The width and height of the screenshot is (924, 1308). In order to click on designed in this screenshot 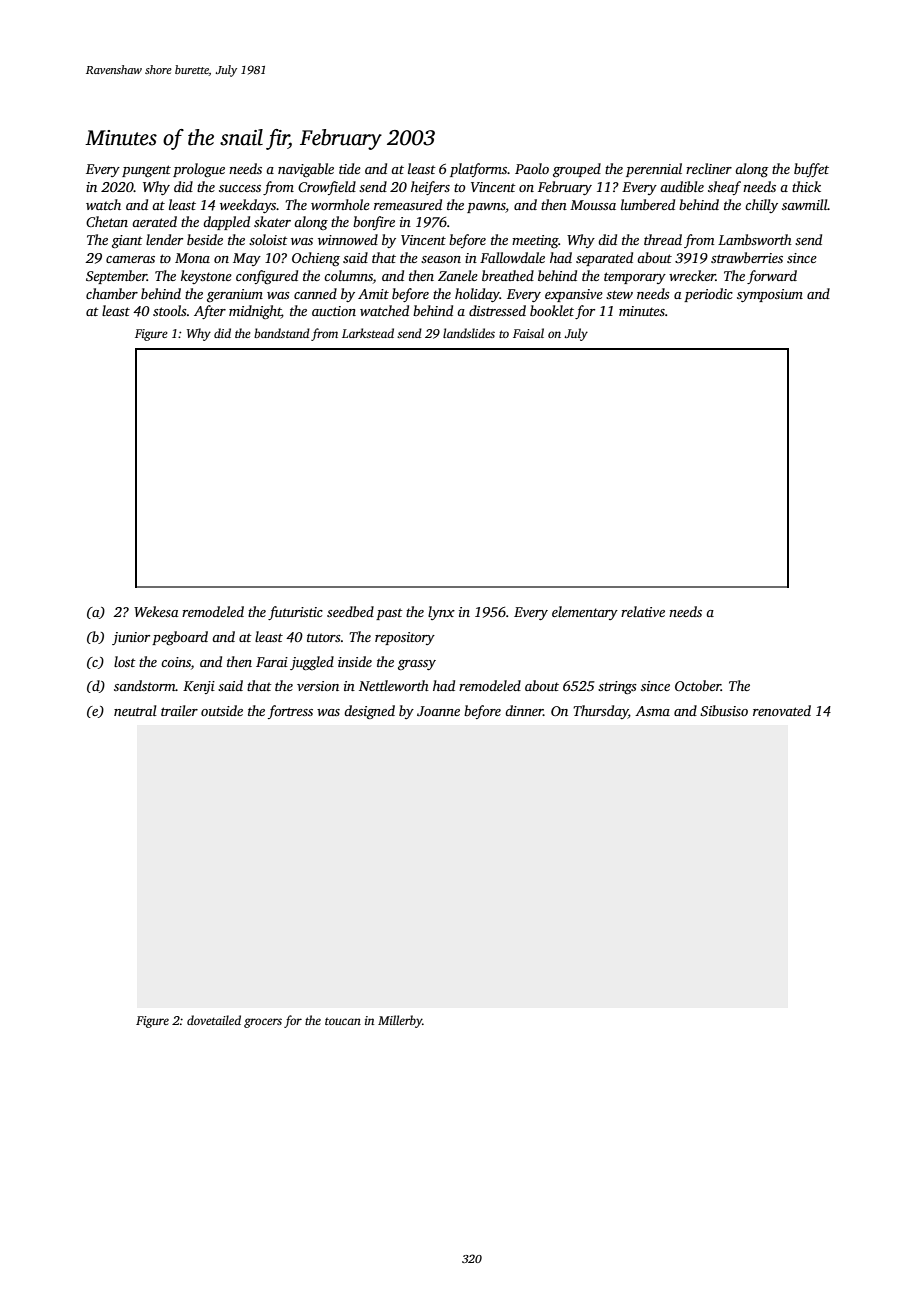, I will do `click(369, 712)`.
